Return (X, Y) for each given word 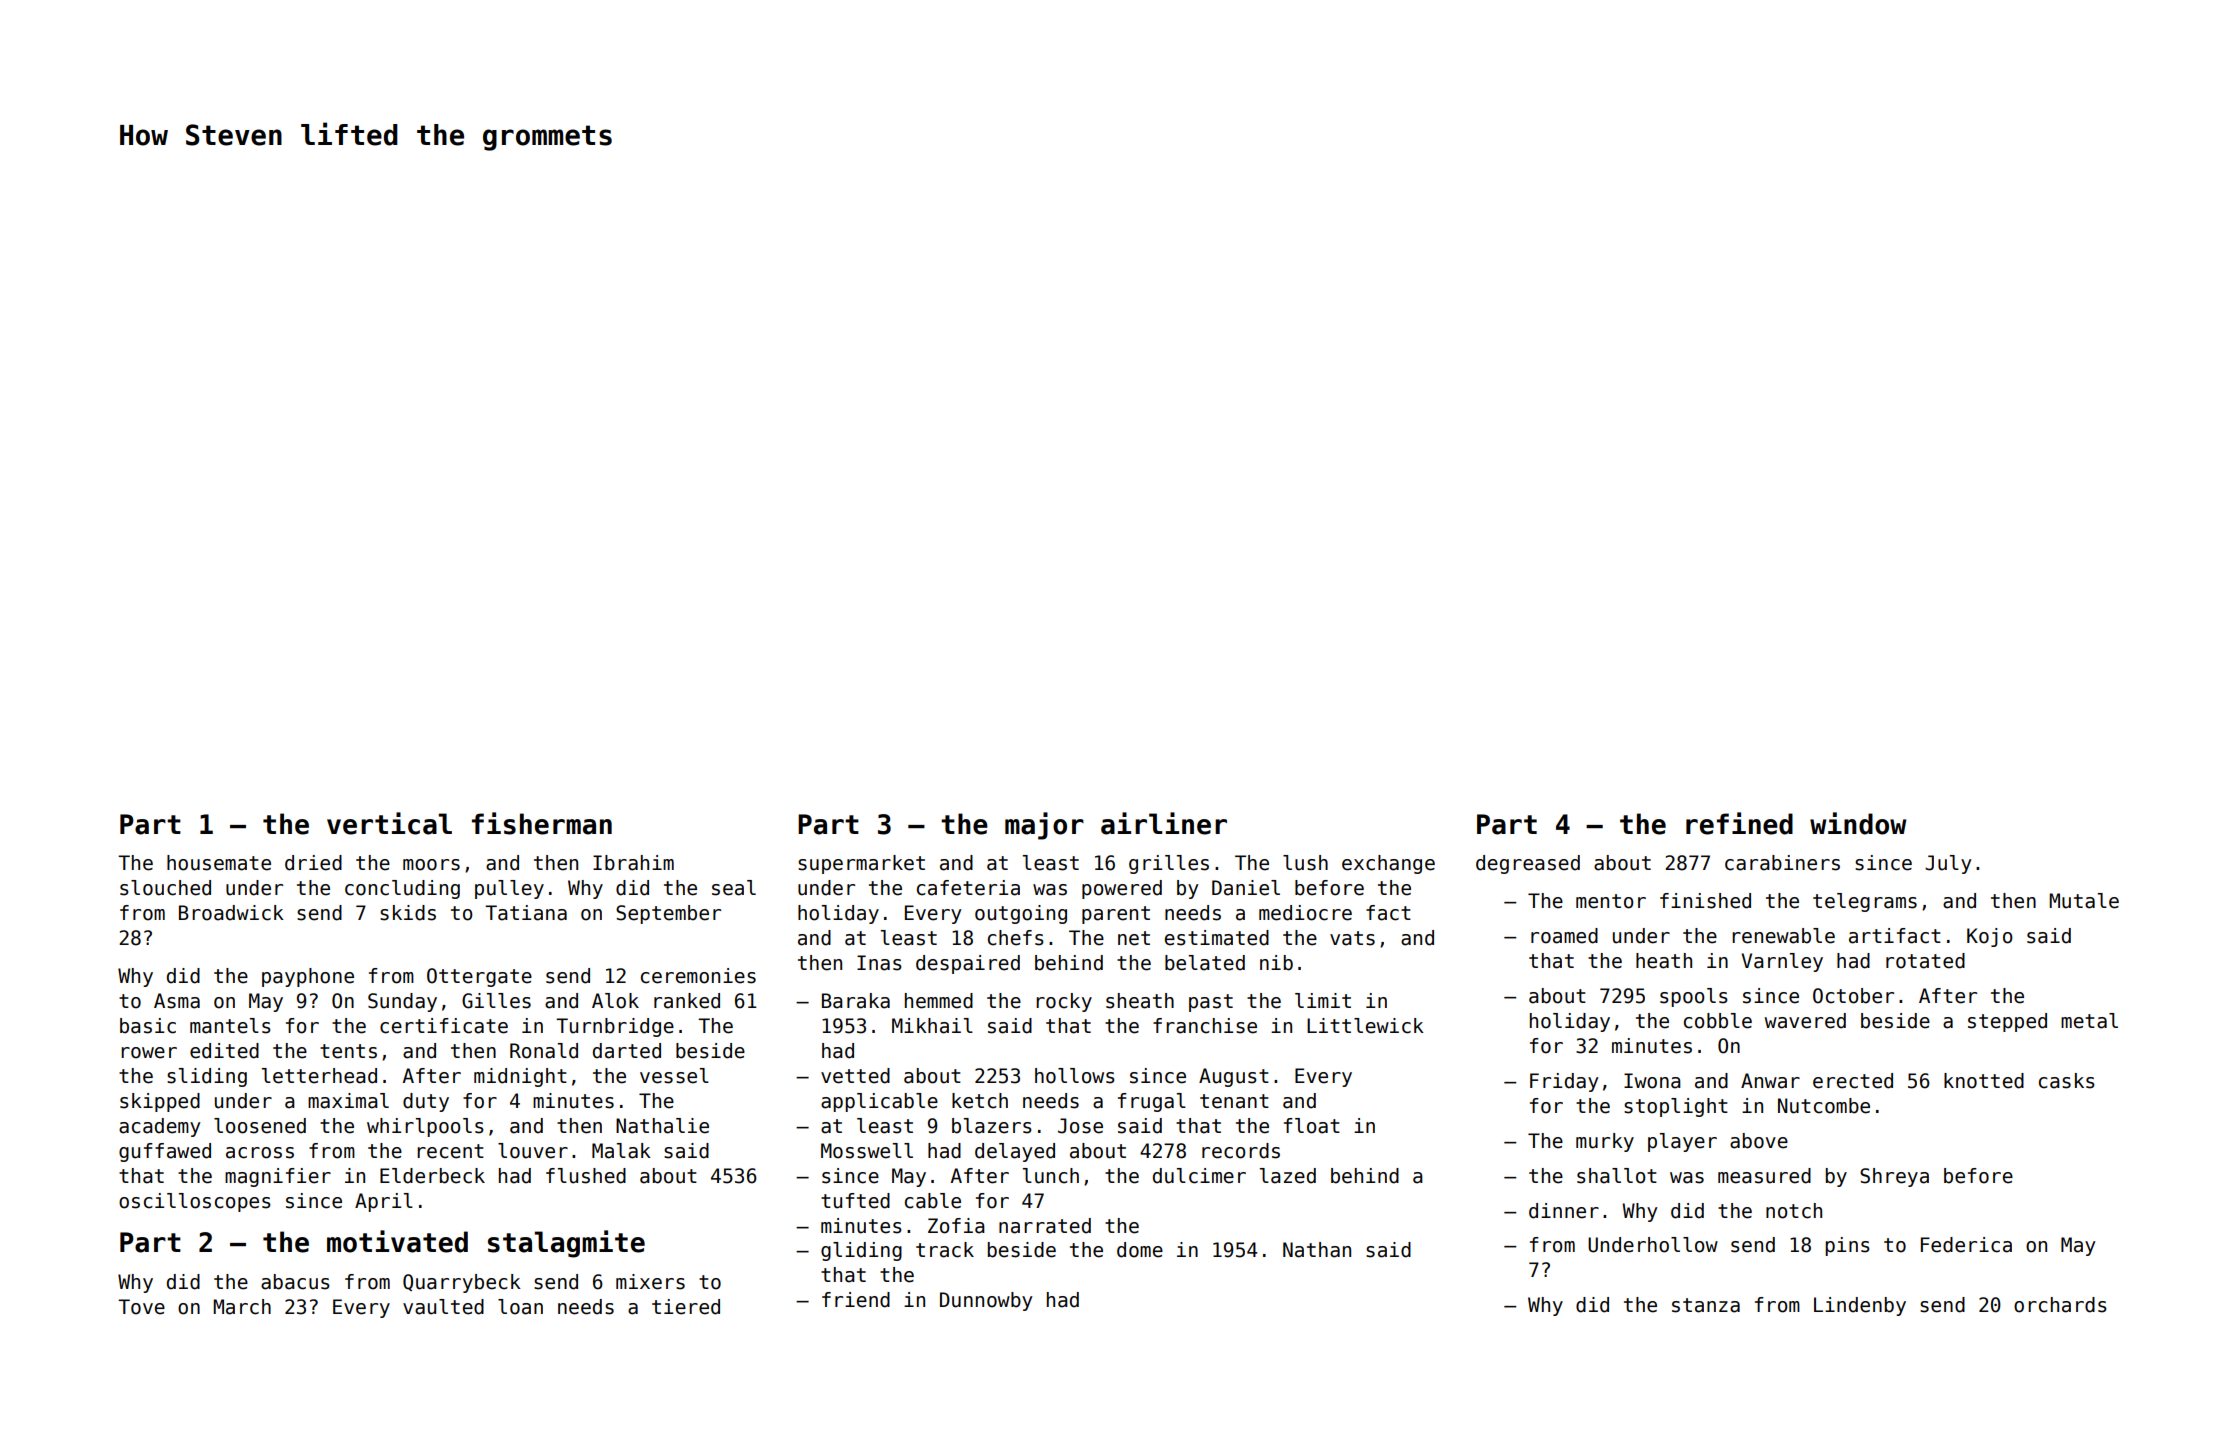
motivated (397, 1241)
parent (1116, 915)
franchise (1205, 1026)
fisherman (542, 823)
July (1948, 864)
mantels (230, 1026)
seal (734, 888)
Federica (1966, 1245)
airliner (1164, 823)
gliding (861, 1251)
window (1858, 823)
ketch (980, 1101)
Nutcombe (1824, 1106)
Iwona (1652, 1081)
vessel (674, 1076)
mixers (650, 1282)
